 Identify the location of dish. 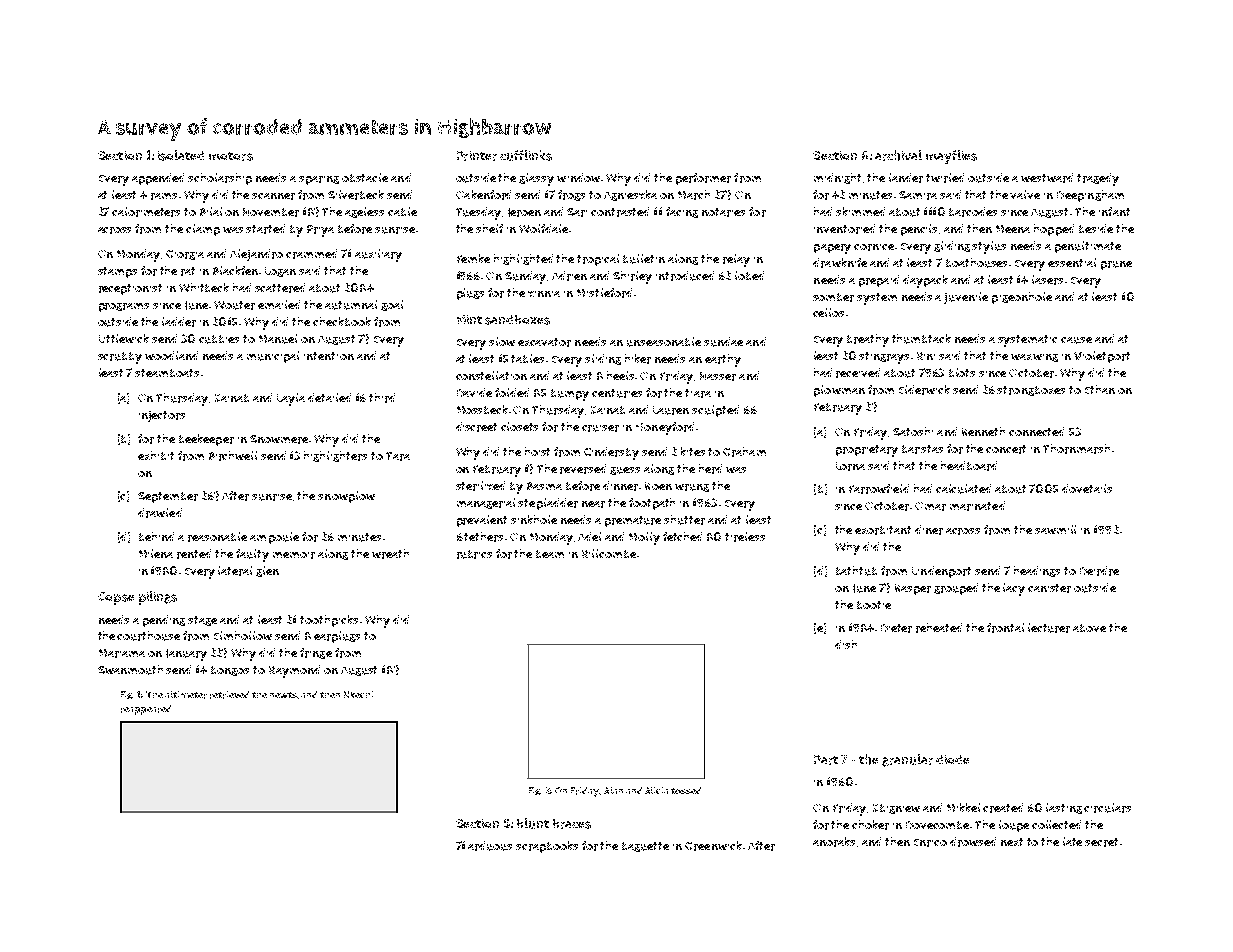
(846, 644).
